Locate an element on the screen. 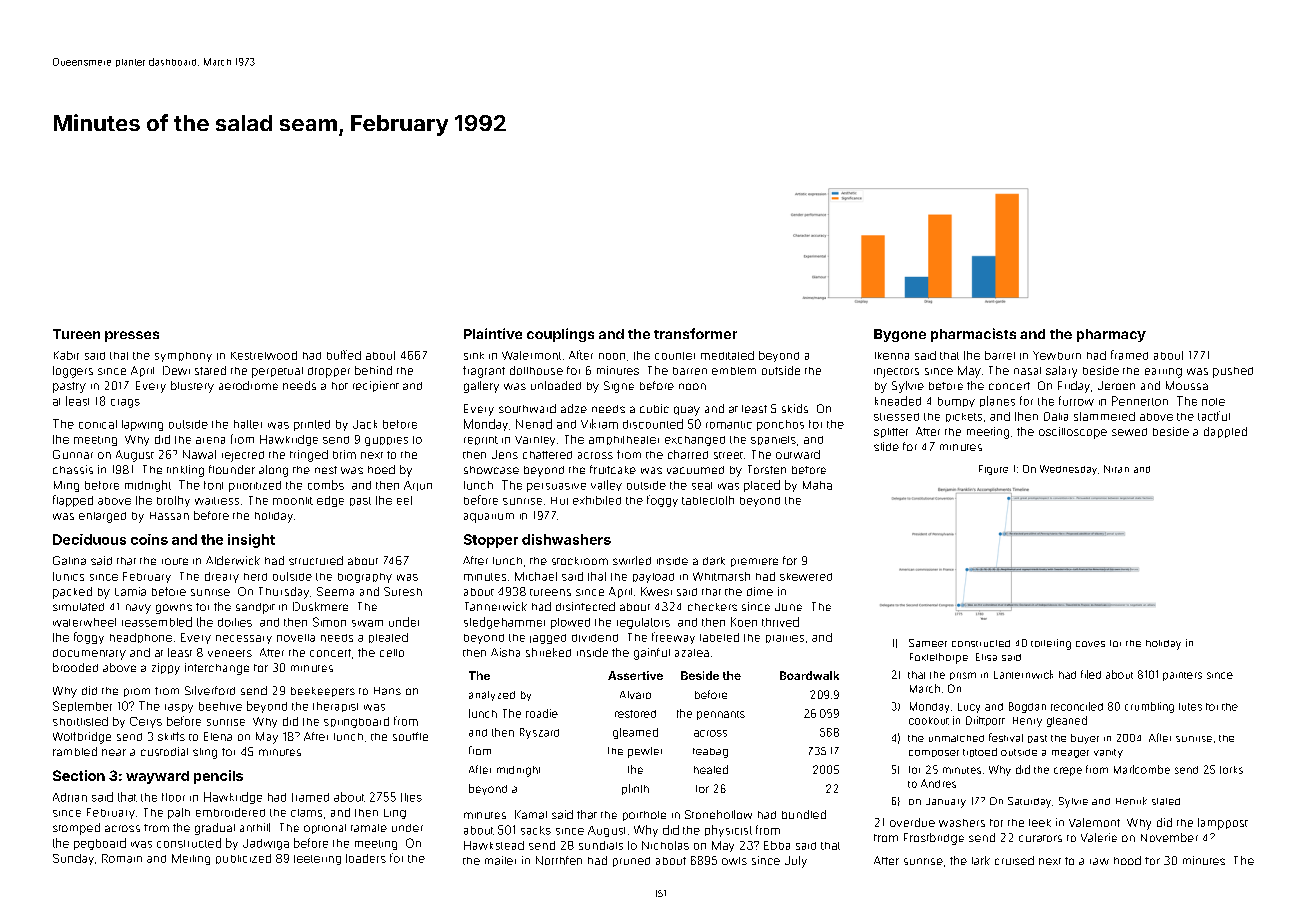 Image resolution: width=1308 pixels, height=924 pixels. Maha is located at coordinates (817, 485).
